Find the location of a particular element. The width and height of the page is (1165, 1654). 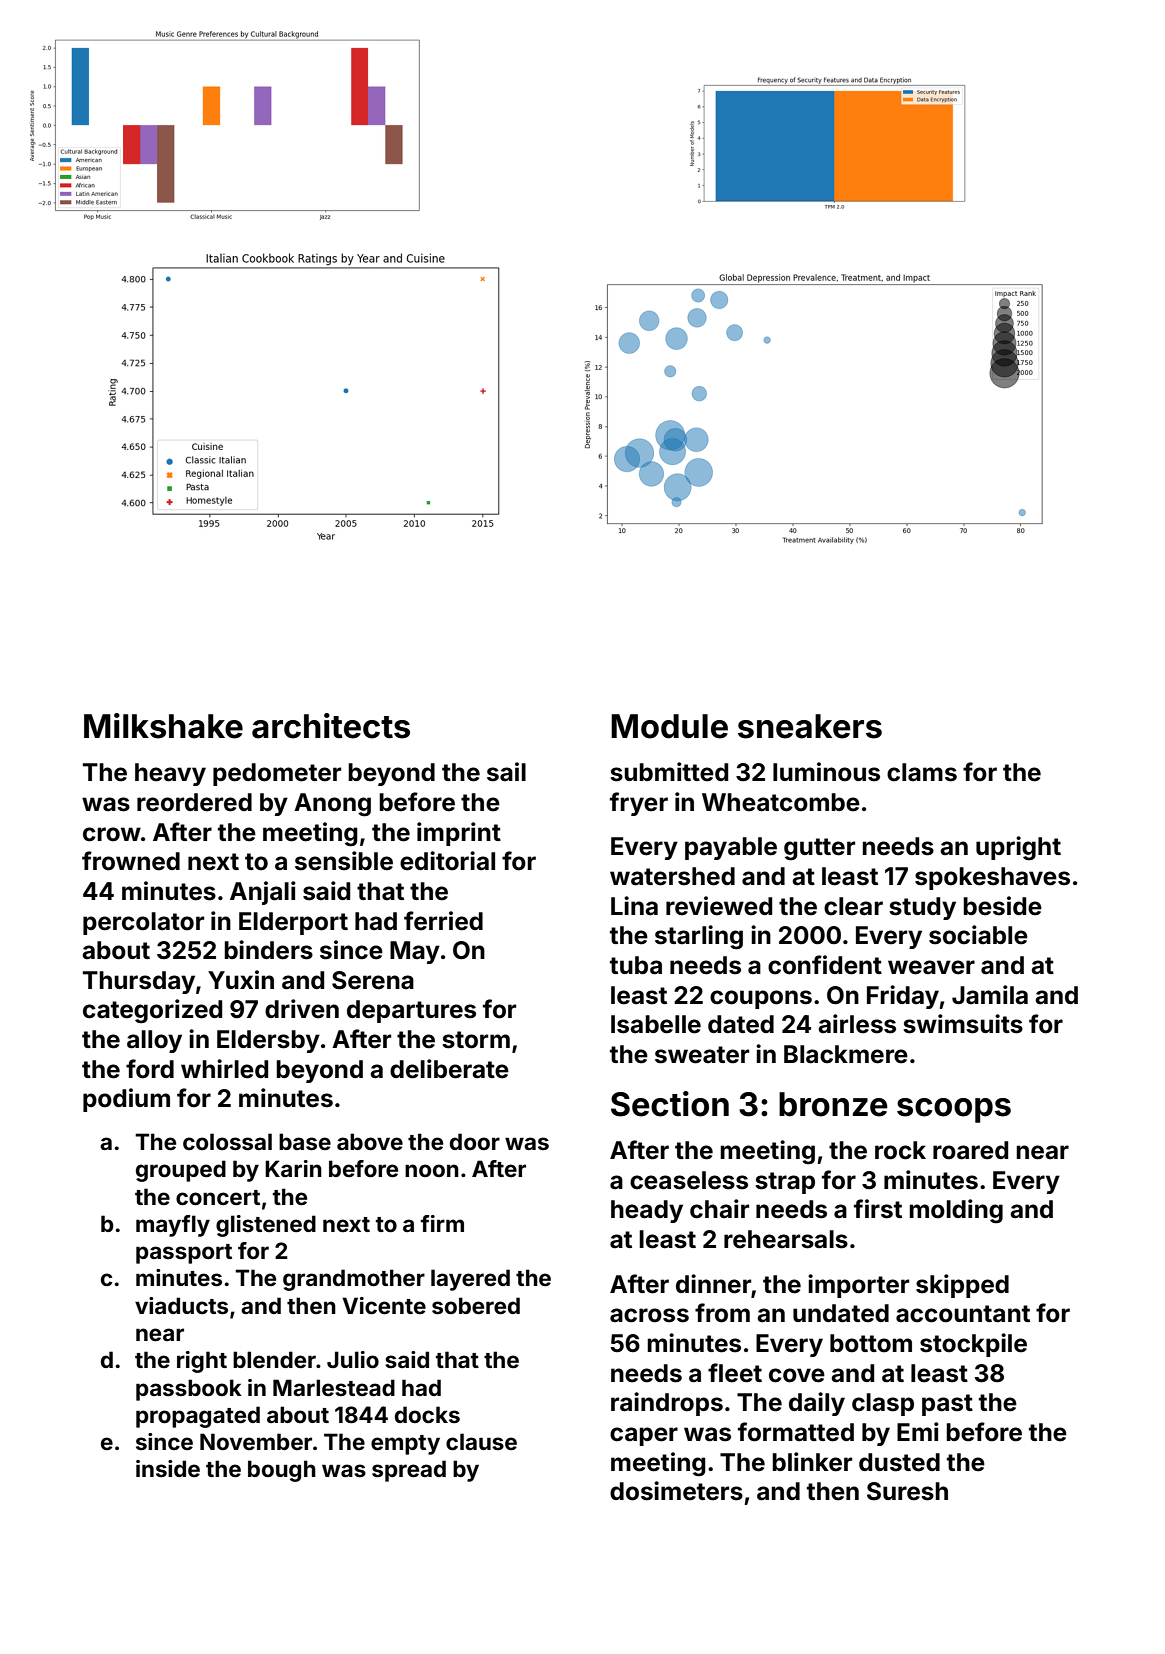

Module is located at coordinates (669, 726).
